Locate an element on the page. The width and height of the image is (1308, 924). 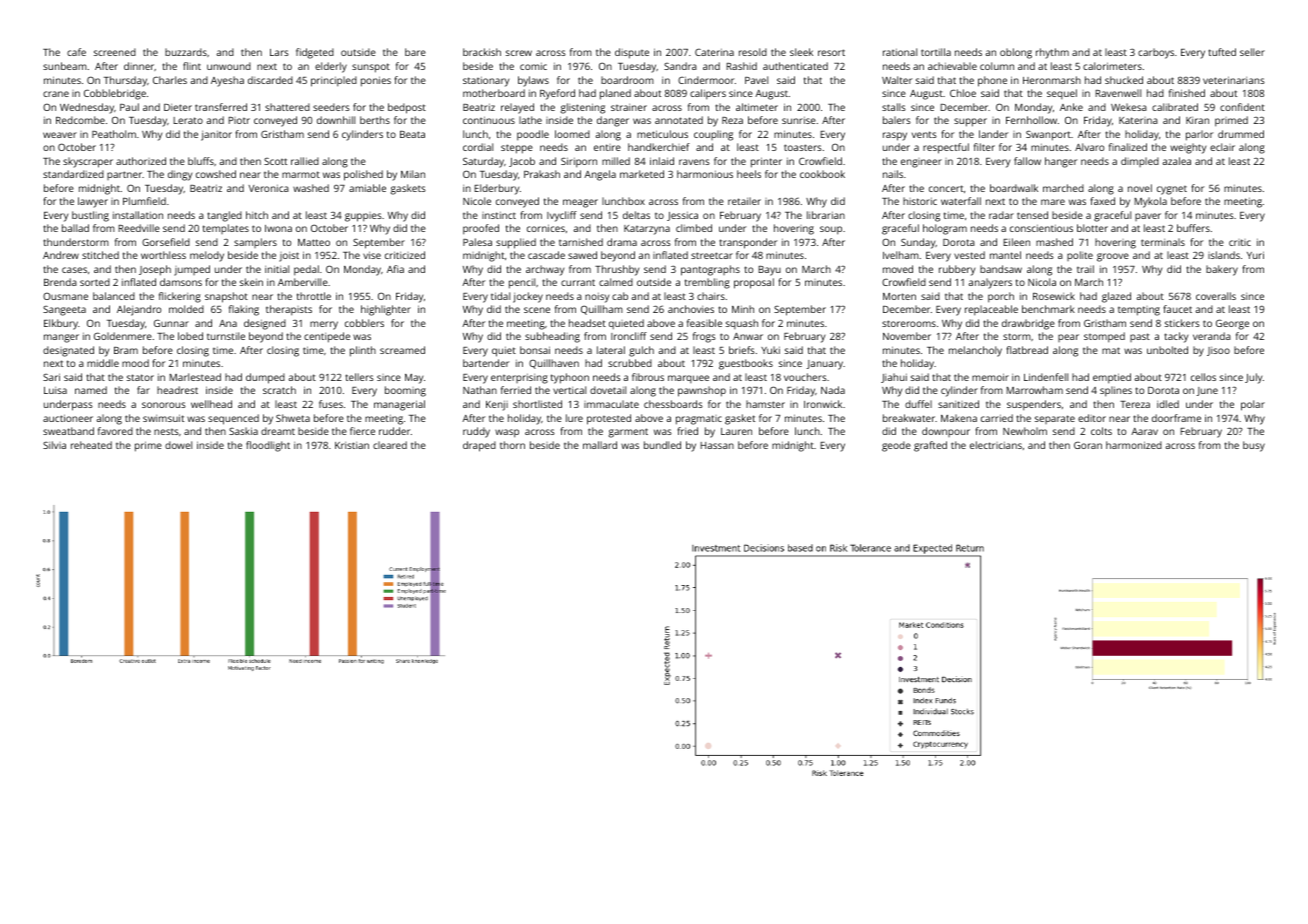
Hassan is located at coordinates (717, 445).
